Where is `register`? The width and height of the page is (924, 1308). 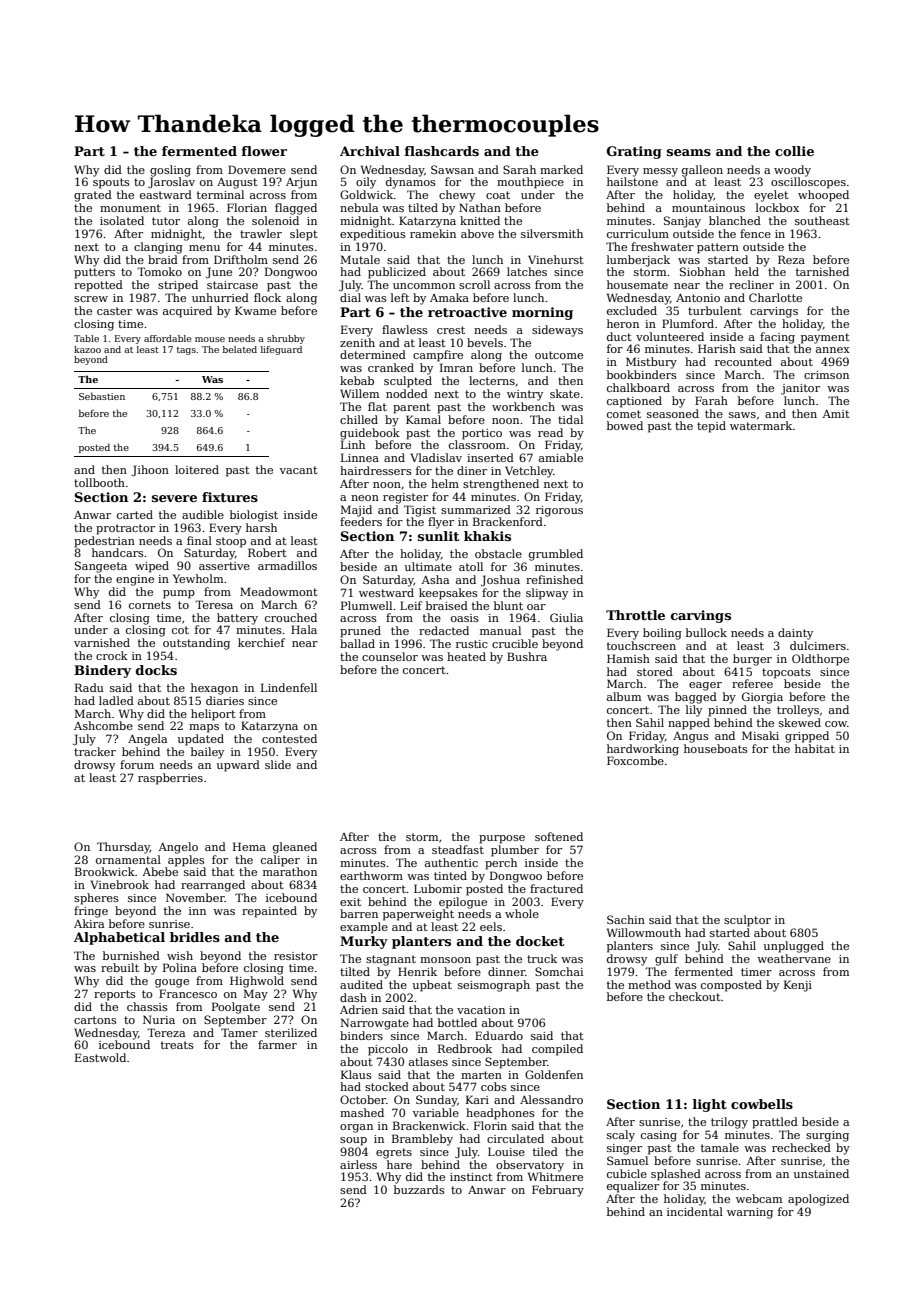
register is located at coordinates (405, 498).
